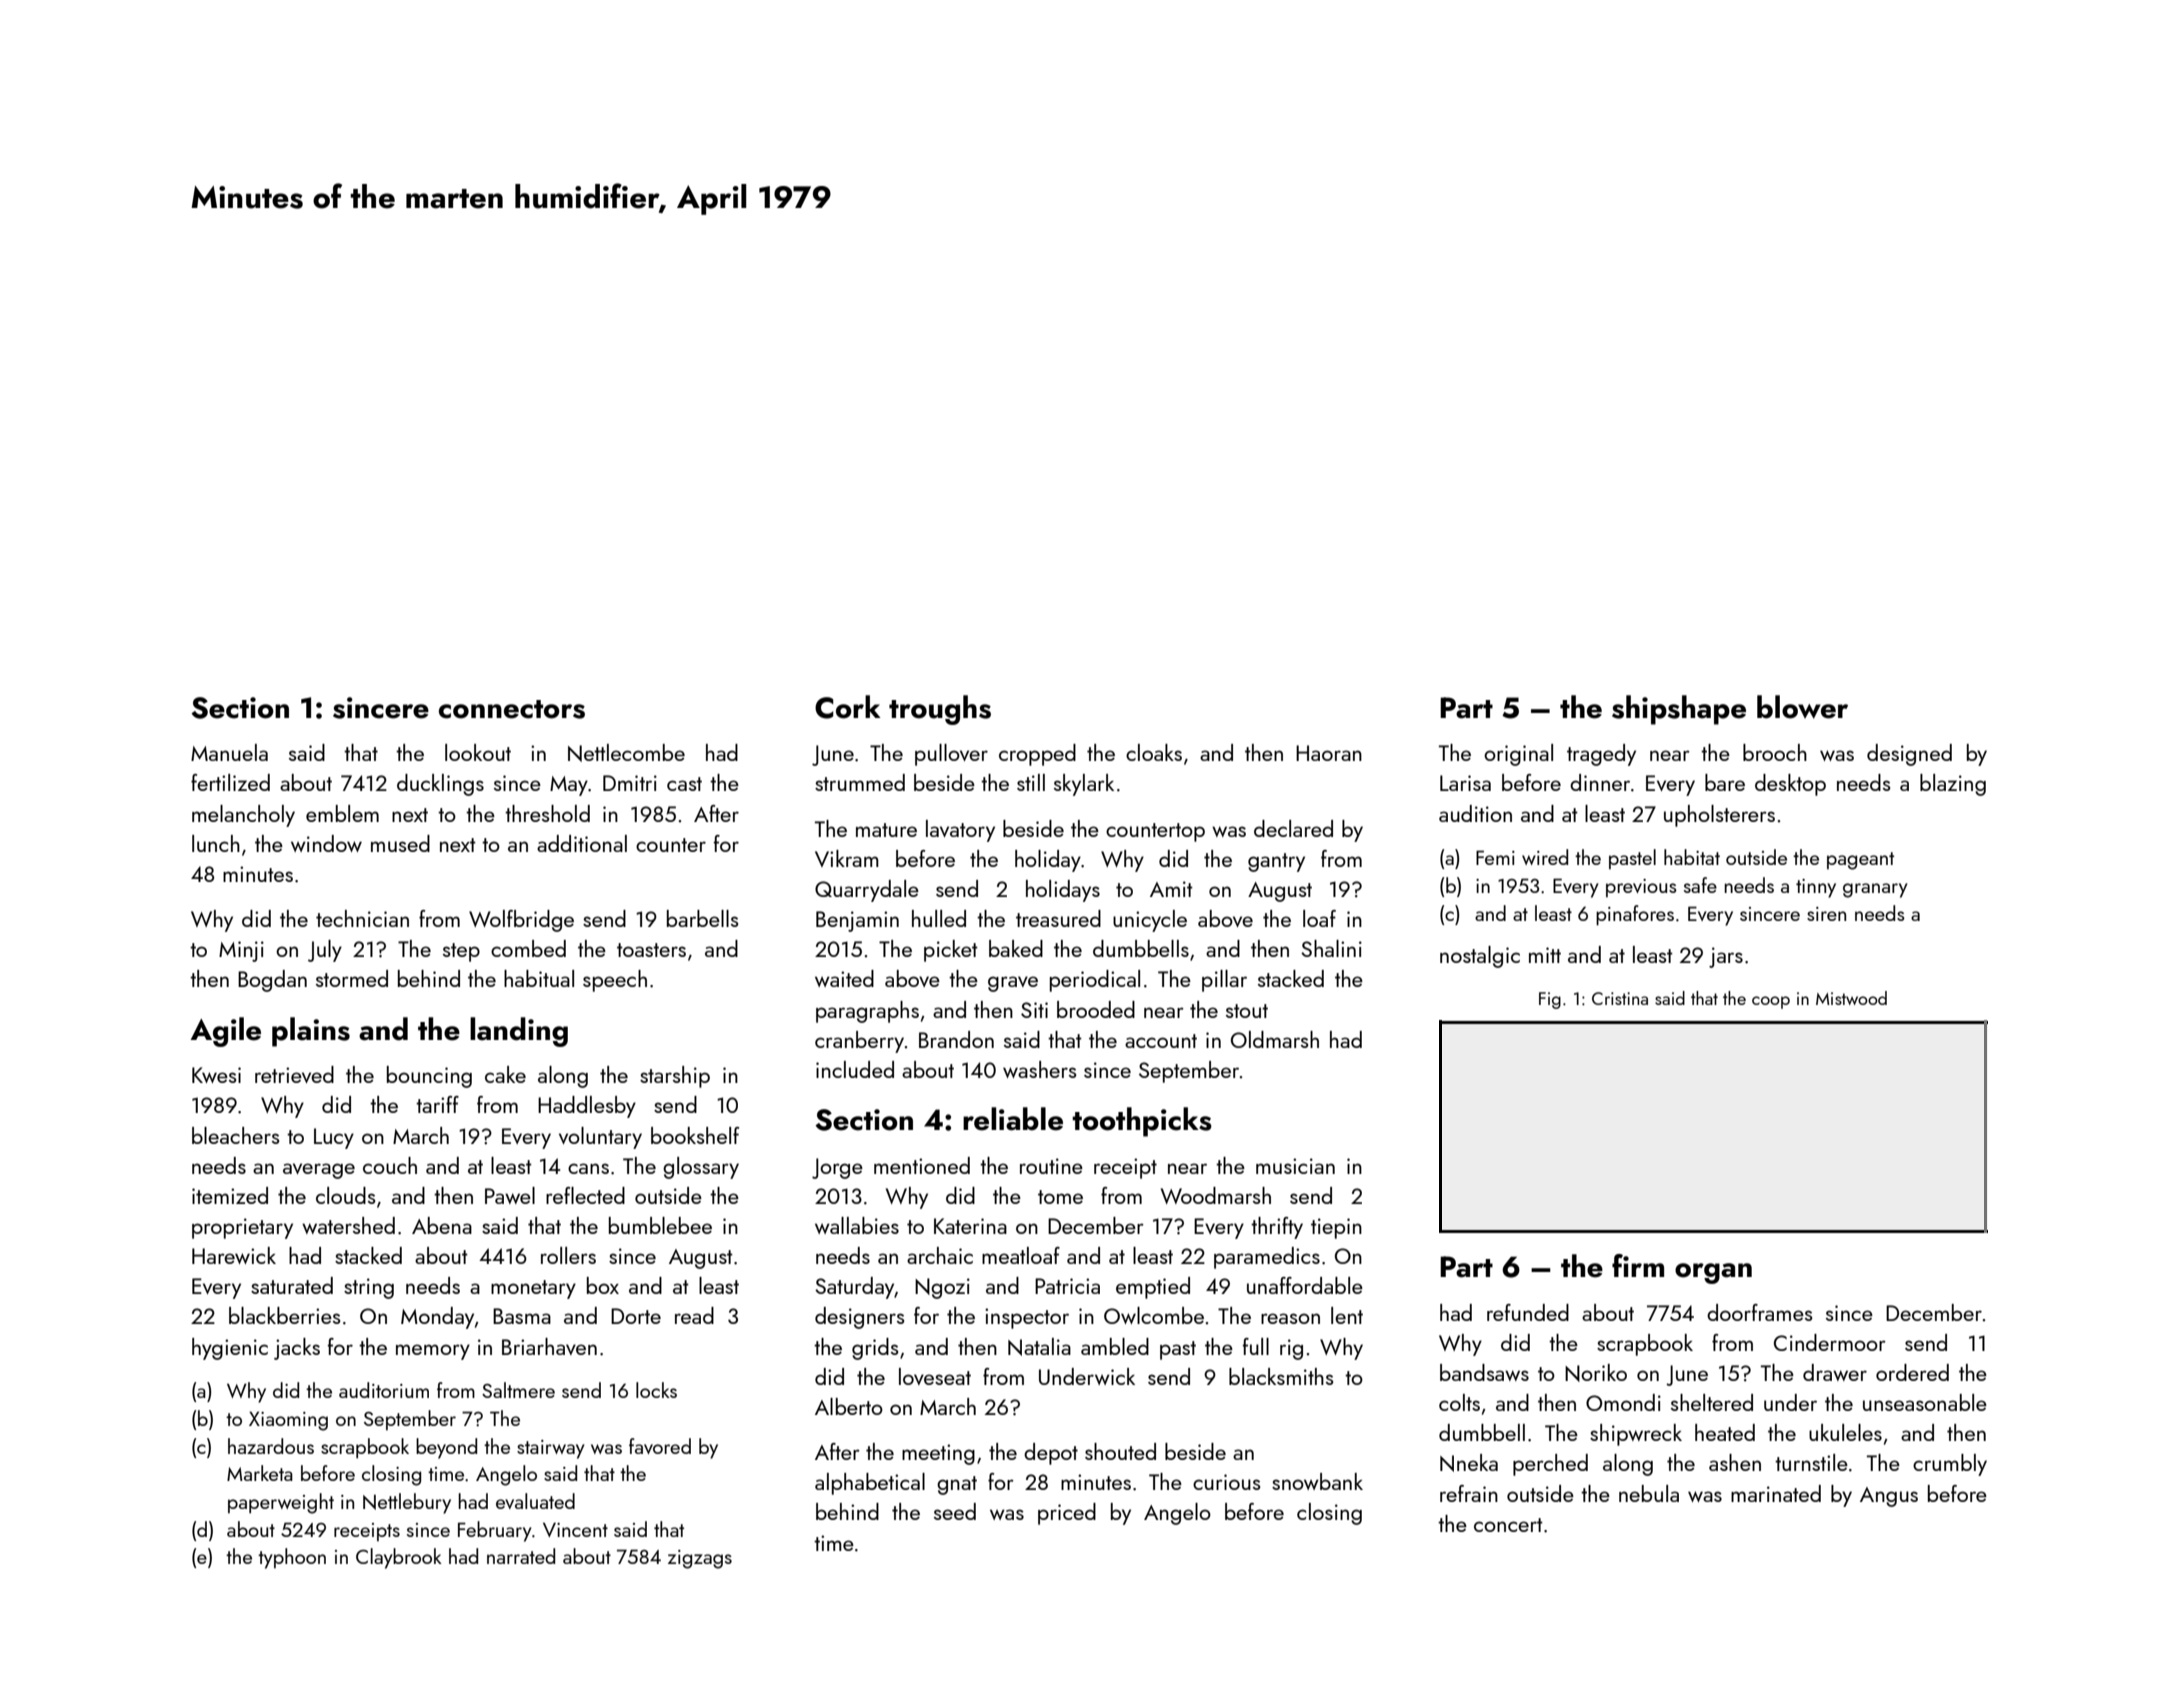 Image resolution: width=2178 pixels, height=1683 pixels. I want to click on Mistwood, so click(1851, 998).
